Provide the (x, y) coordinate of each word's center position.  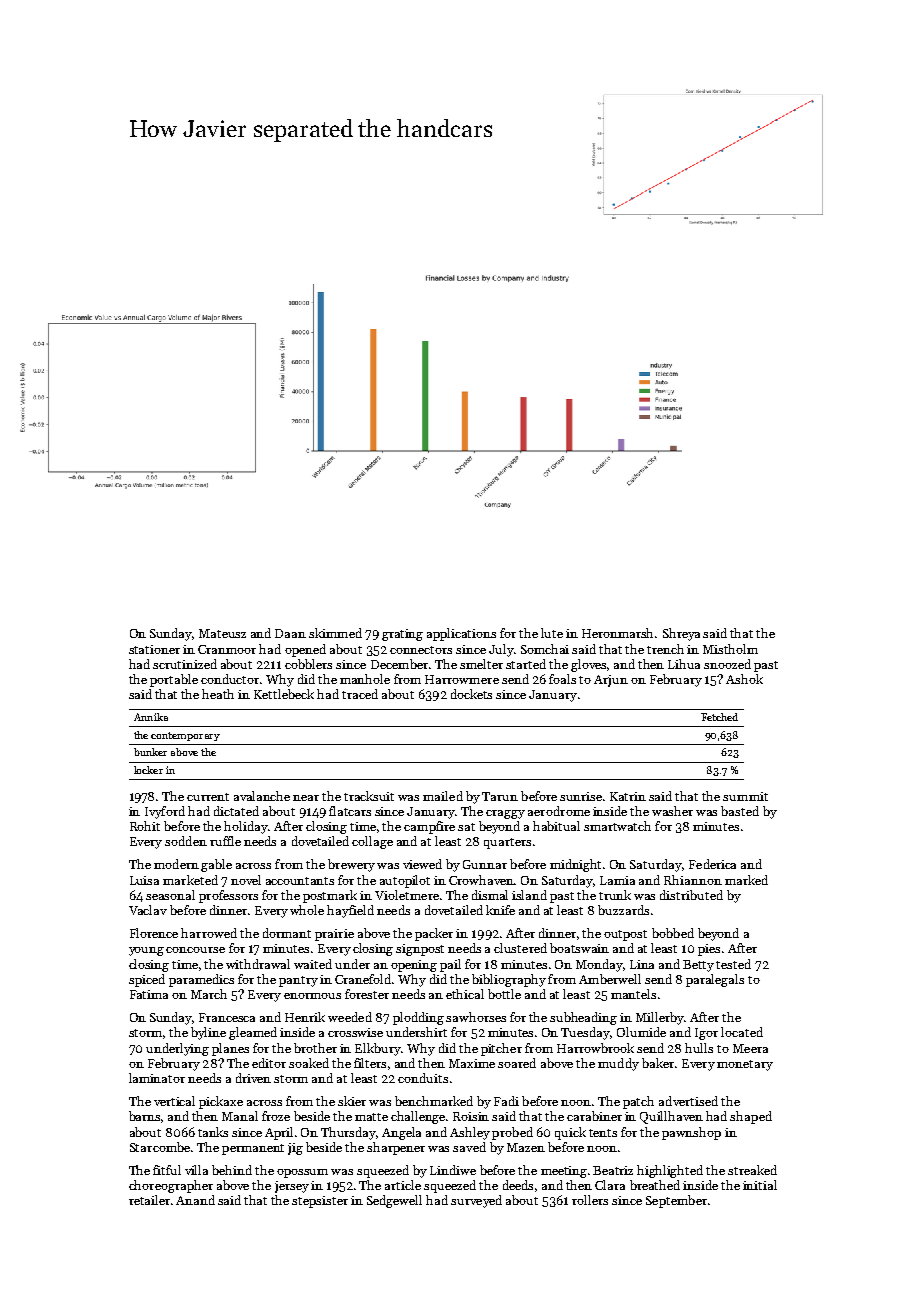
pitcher (501, 1049)
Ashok (744, 679)
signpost (420, 950)
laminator (157, 1078)
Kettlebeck (284, 694)
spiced (147, 980)
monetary (745, 1065)
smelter (481, 664)
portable (174, 680)
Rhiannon (693, 880)
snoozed (727, 664)
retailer (149, 1200)
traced (360, 694)
